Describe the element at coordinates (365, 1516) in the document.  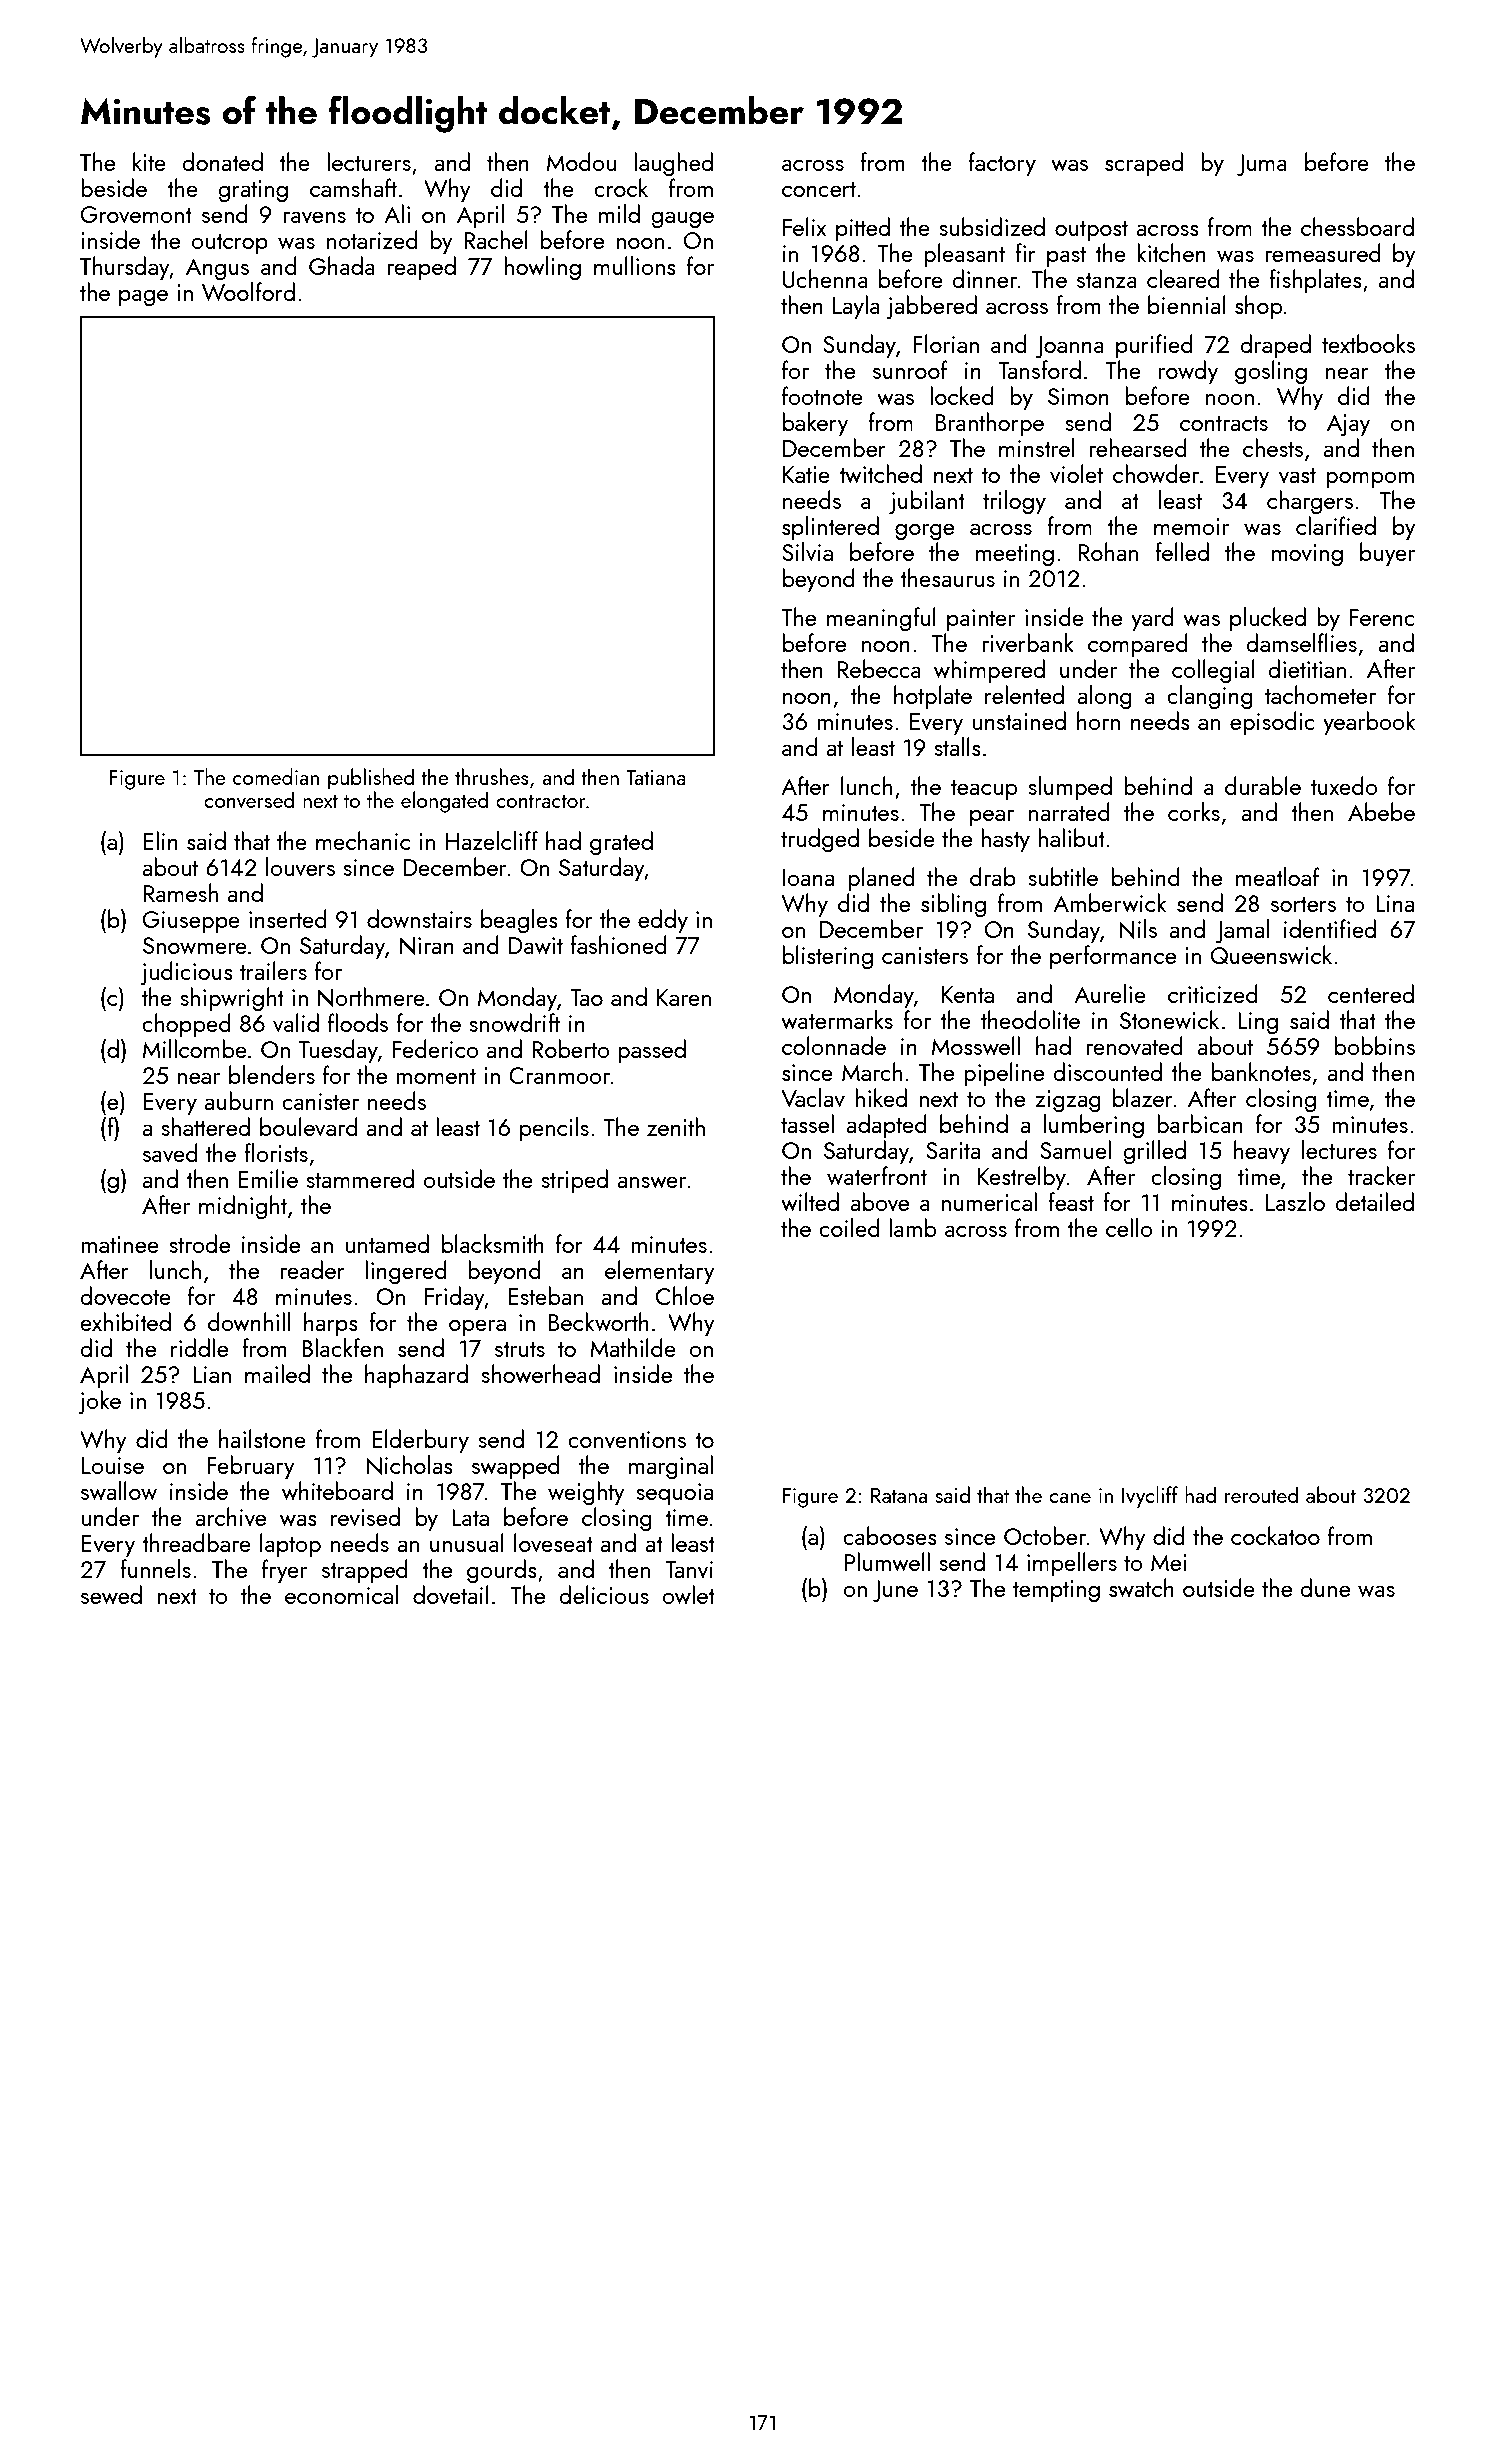
I see `revised` at that location.
